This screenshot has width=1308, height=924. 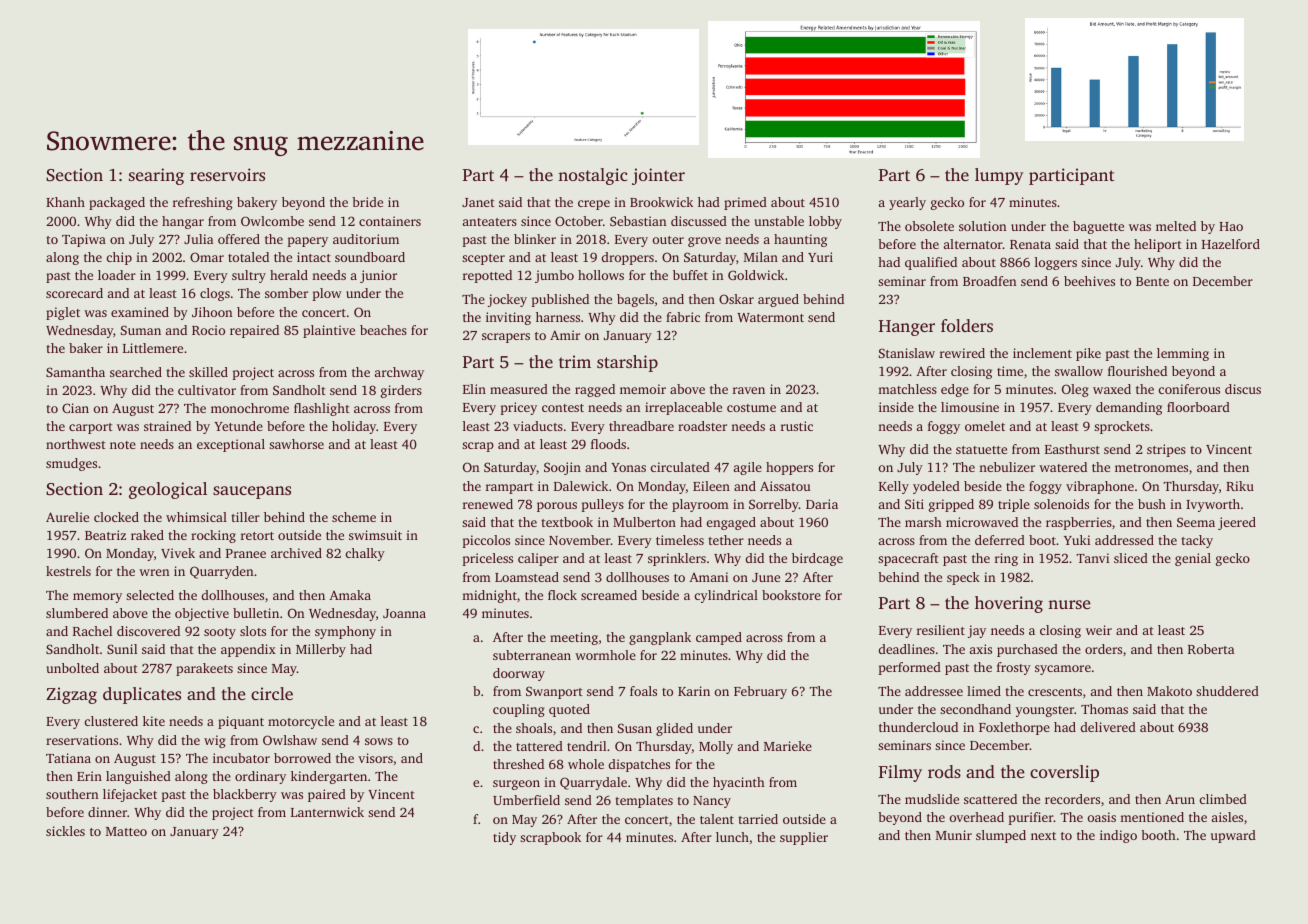 I want to click on blinker, so click(x=535, y=239).
